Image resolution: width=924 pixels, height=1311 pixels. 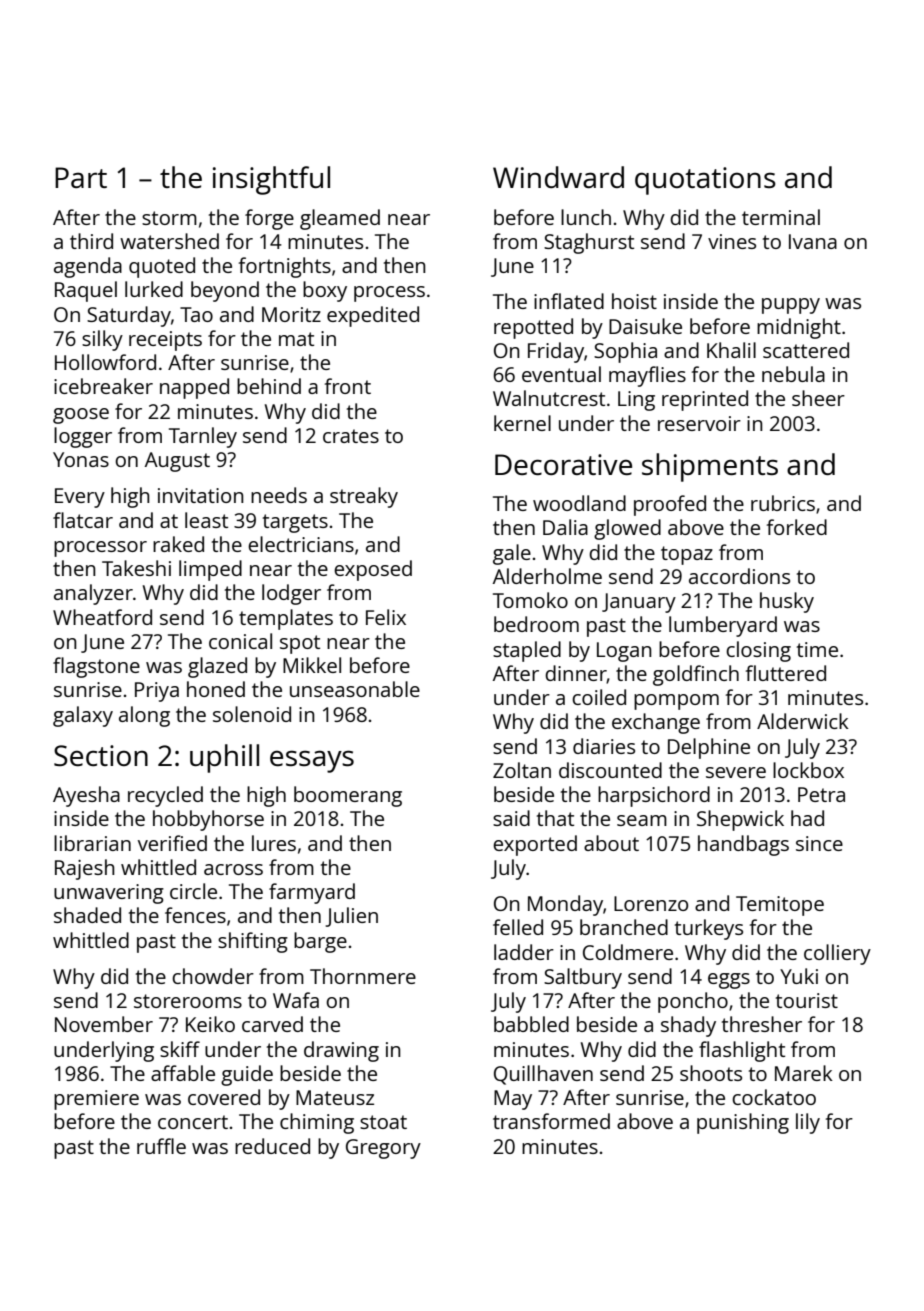 What do you see at coordinates (639, 603) in the screenshot?
I see `January` at bounding box center [639, 603].
